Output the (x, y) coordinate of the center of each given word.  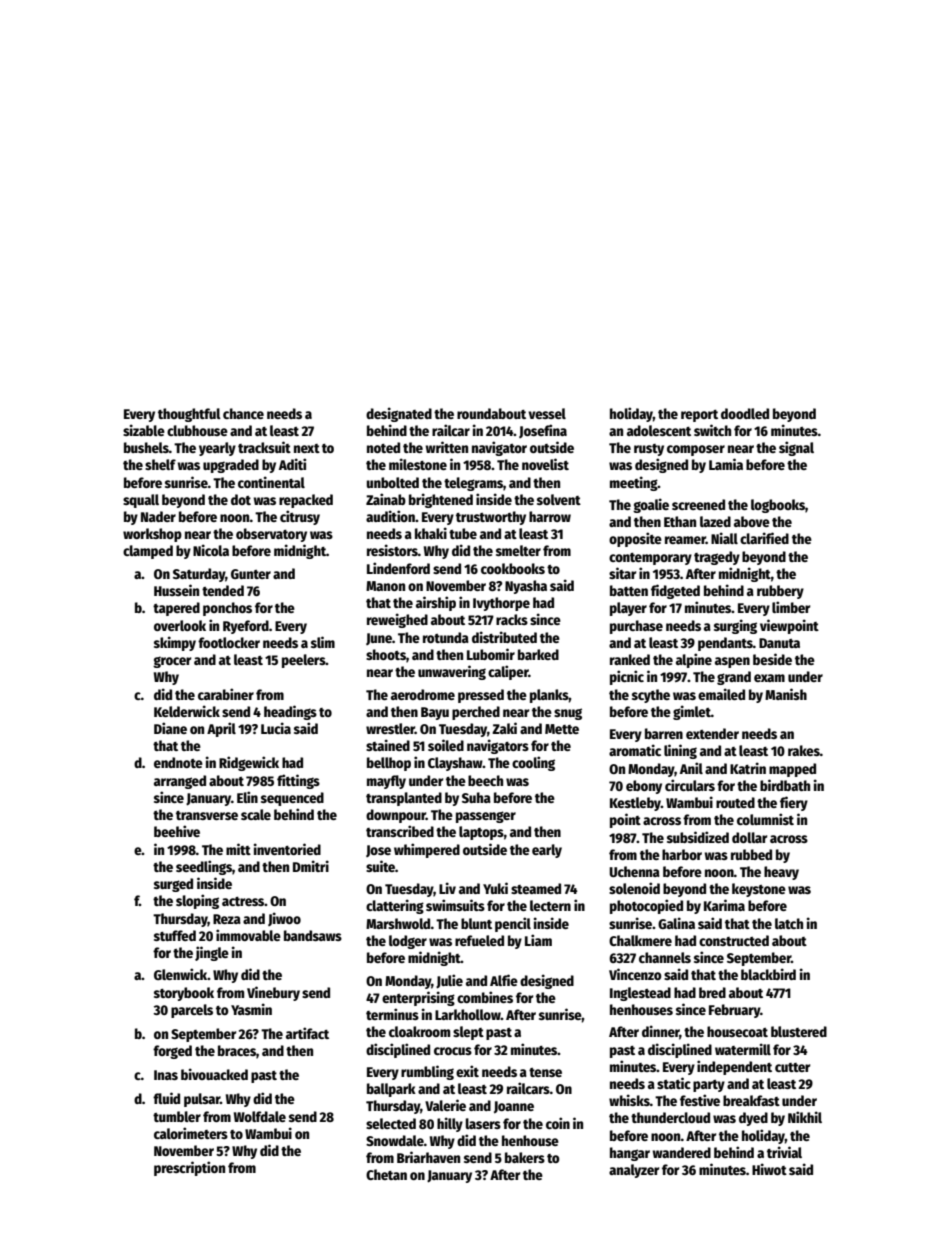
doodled (745, 413)
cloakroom (419, 1031)
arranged (180, 782)
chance (243, 413)
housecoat (737, 1031)
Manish (786, 694)
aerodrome (423, 694)
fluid (166, 1098)
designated (399, 414)
